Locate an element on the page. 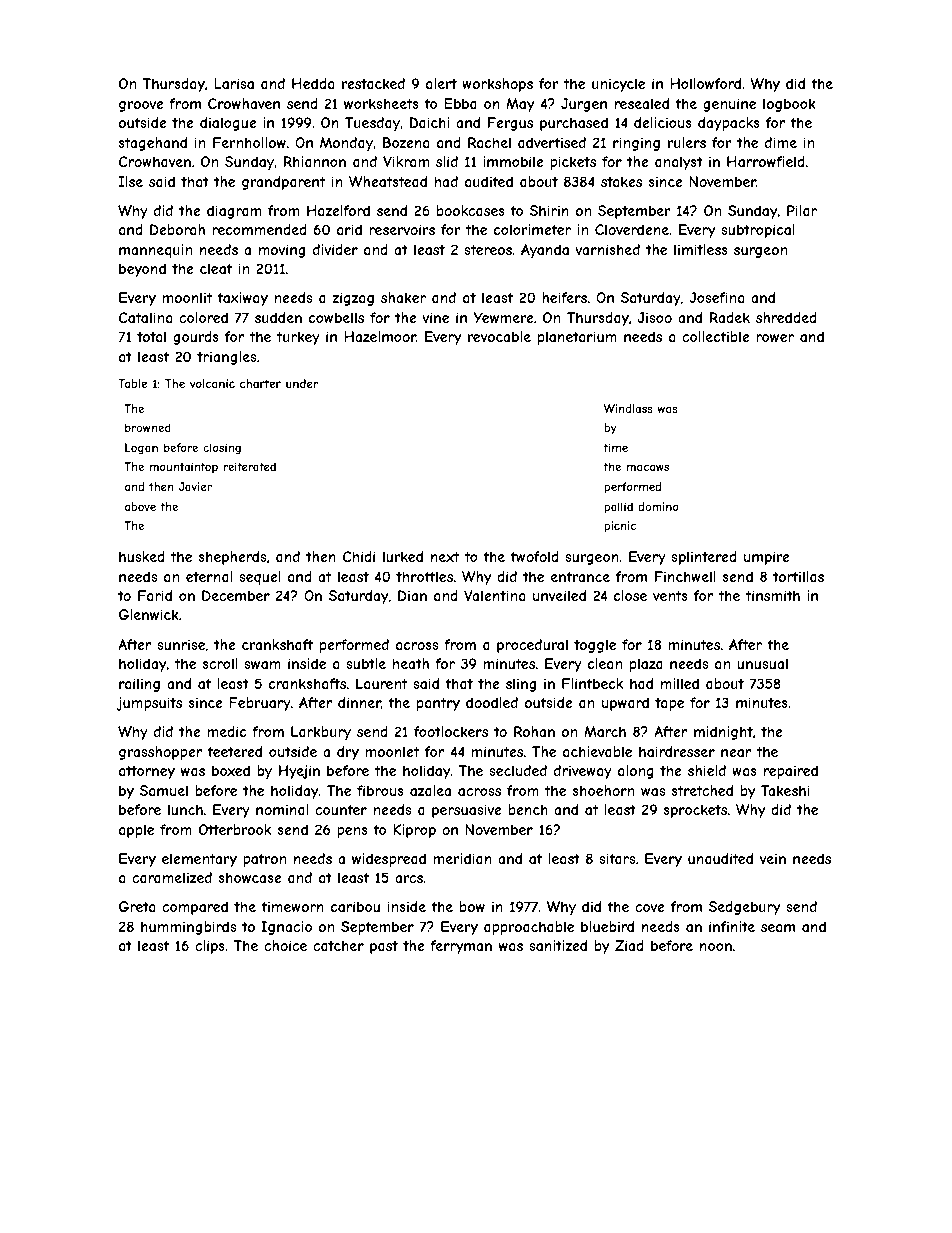 The width and height of the page is (952, 1233). plaza is located at coordinates (646, 665).
